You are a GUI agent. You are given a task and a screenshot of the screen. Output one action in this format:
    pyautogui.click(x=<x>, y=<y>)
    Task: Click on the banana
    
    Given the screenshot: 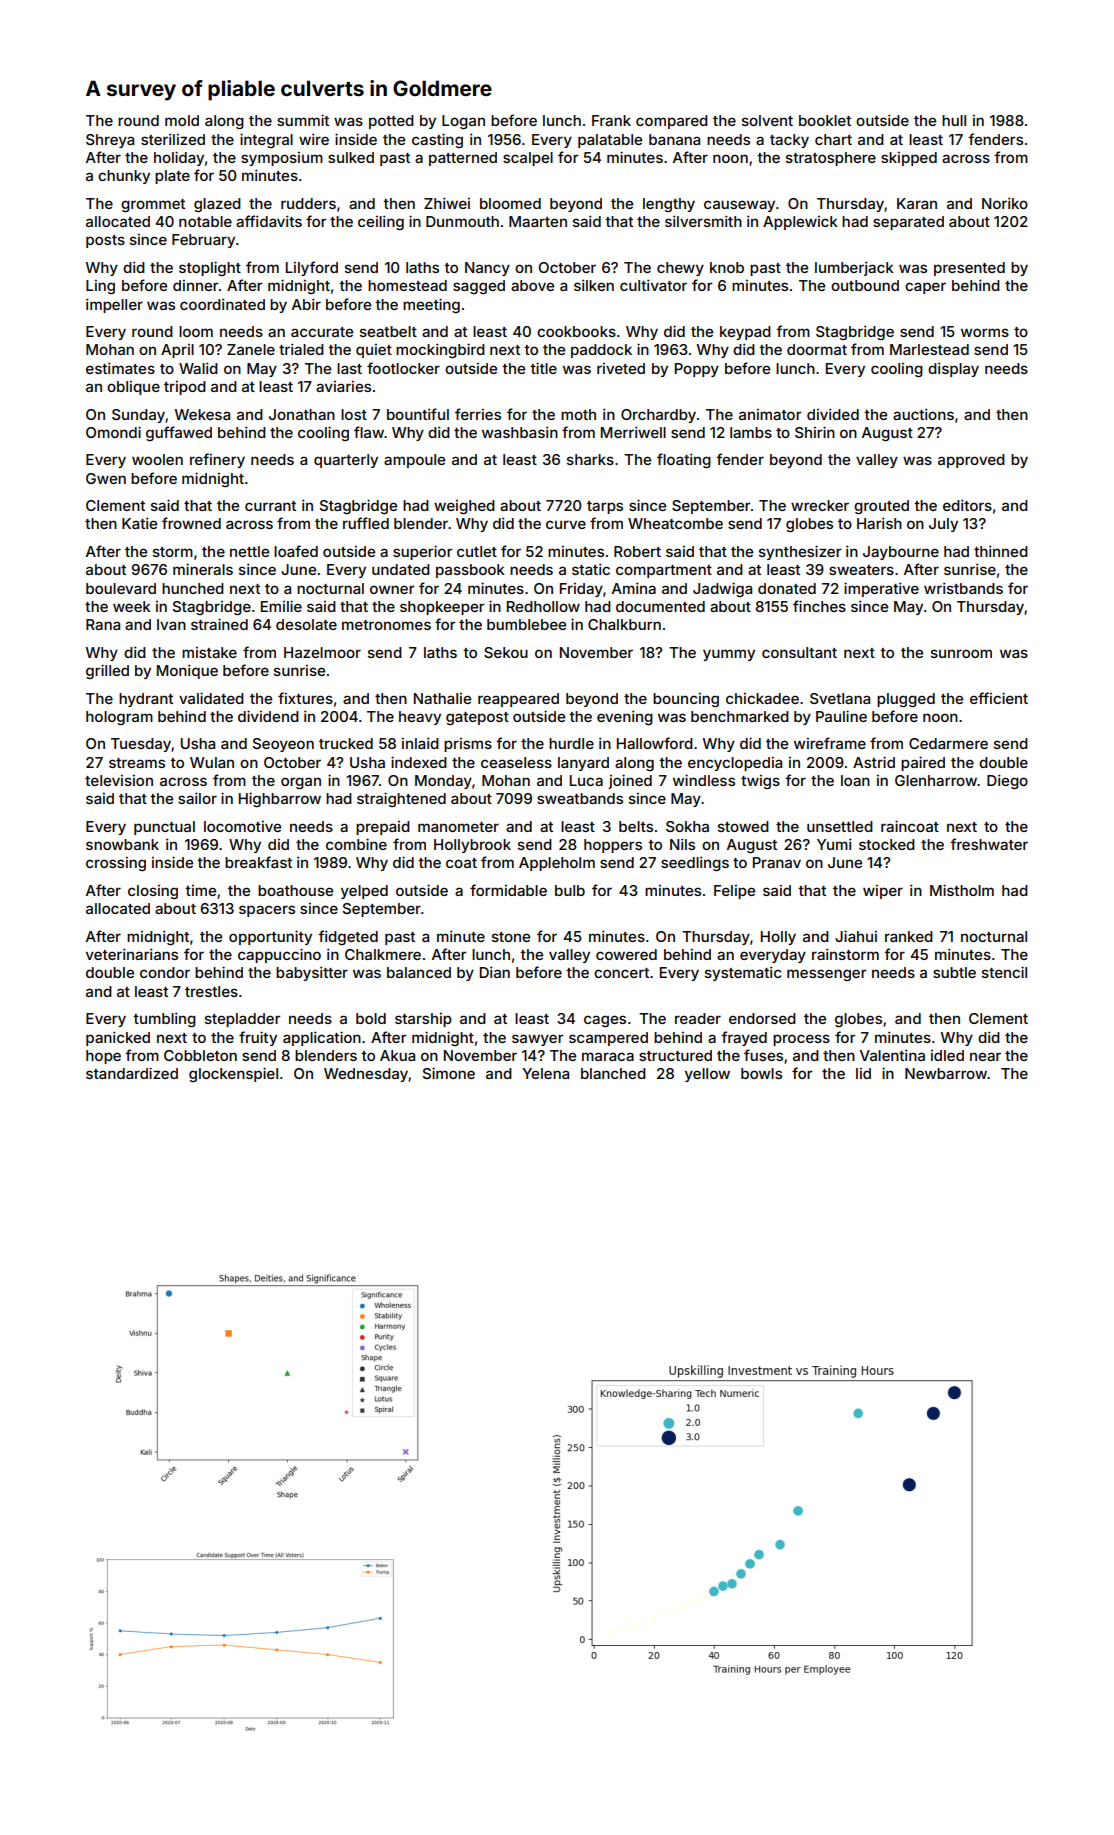 What is the action you would take?
    pyautogui.click(x=674, y=139)
